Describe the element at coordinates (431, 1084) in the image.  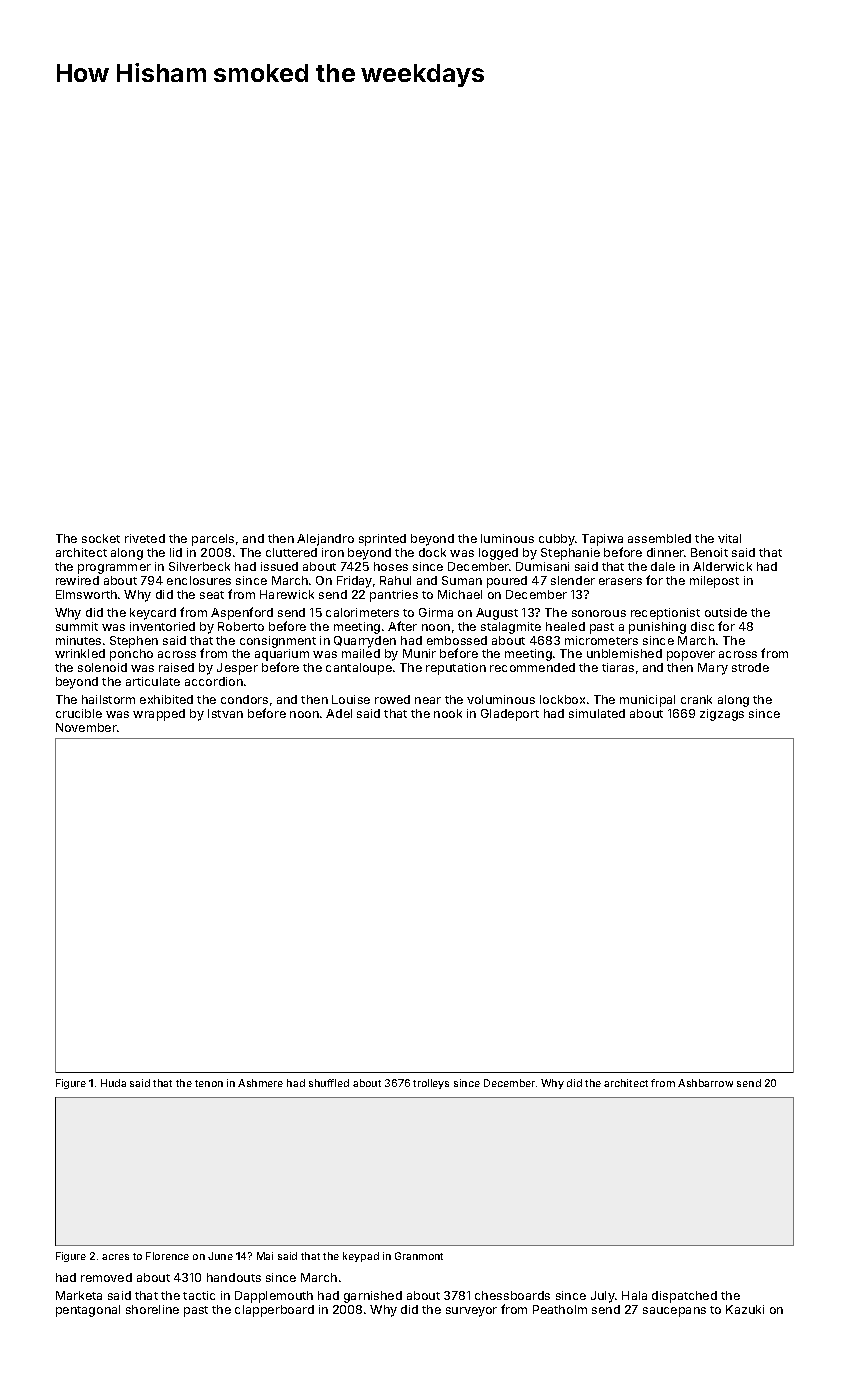
I see `trolleys` at that location.
